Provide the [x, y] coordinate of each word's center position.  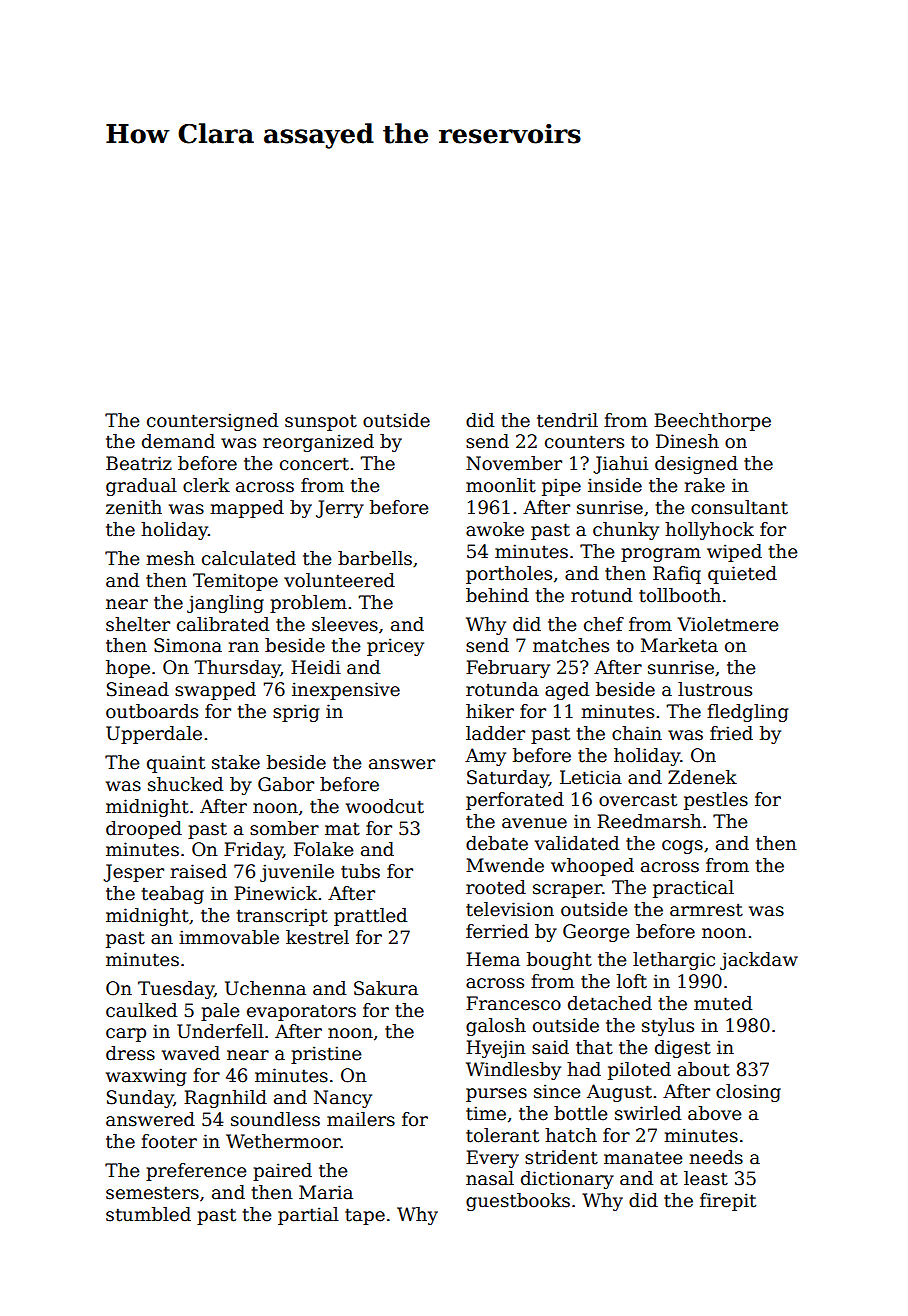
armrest [706, 910]
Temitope [235, 582]
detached [610, 1003]
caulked [141, 1010]
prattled [370, 917]
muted [723, 1003]
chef [604, 624]
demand [178, 441]
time [486, 1113]
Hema [493, 959]
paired [282, 1172]
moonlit [501, 485]
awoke [495, 529]
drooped [144, 830]
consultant [739, 507]
